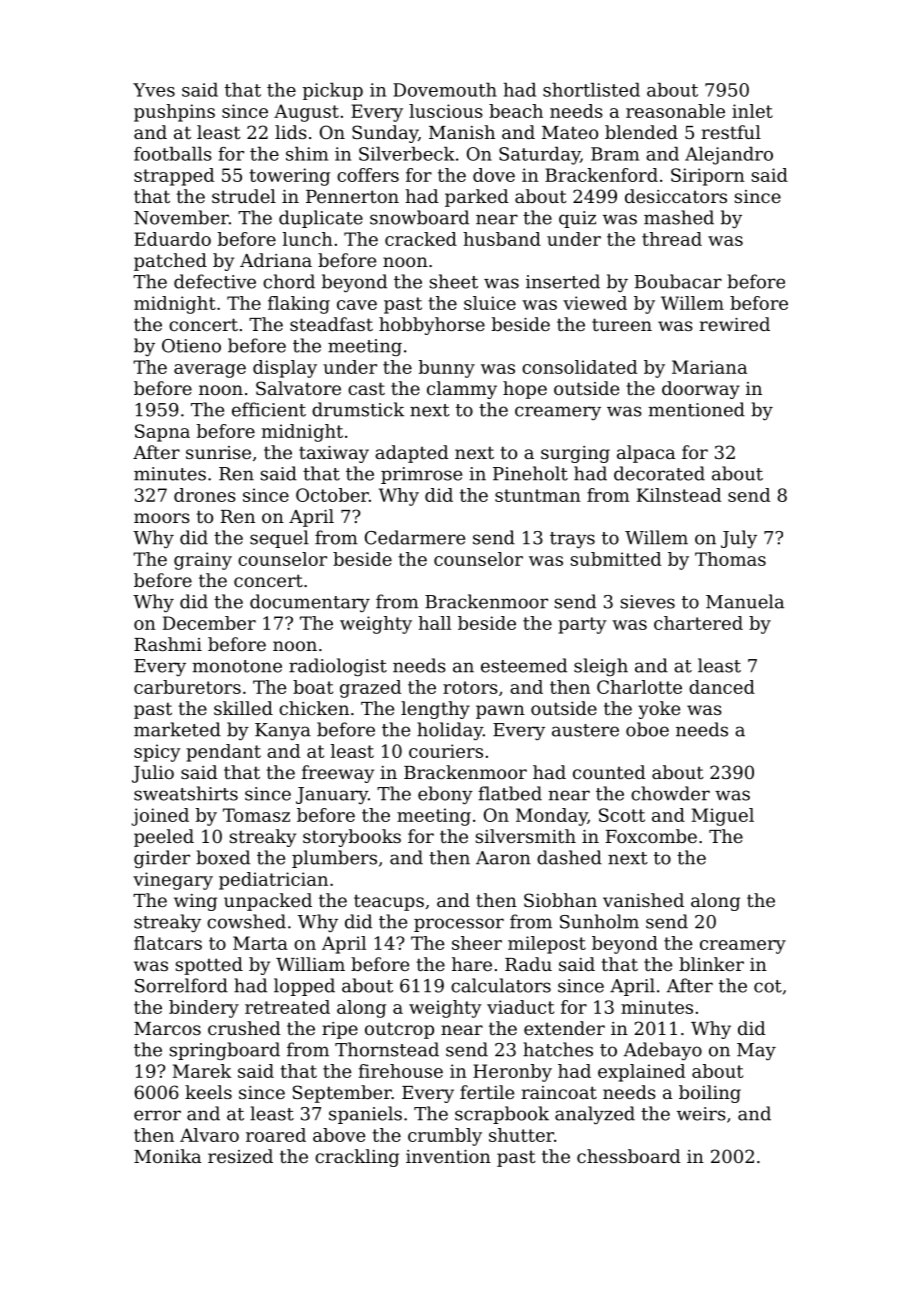  Describe the element at coordinates (675, 111) in the screenshot. I see `reasonable` at that location.
